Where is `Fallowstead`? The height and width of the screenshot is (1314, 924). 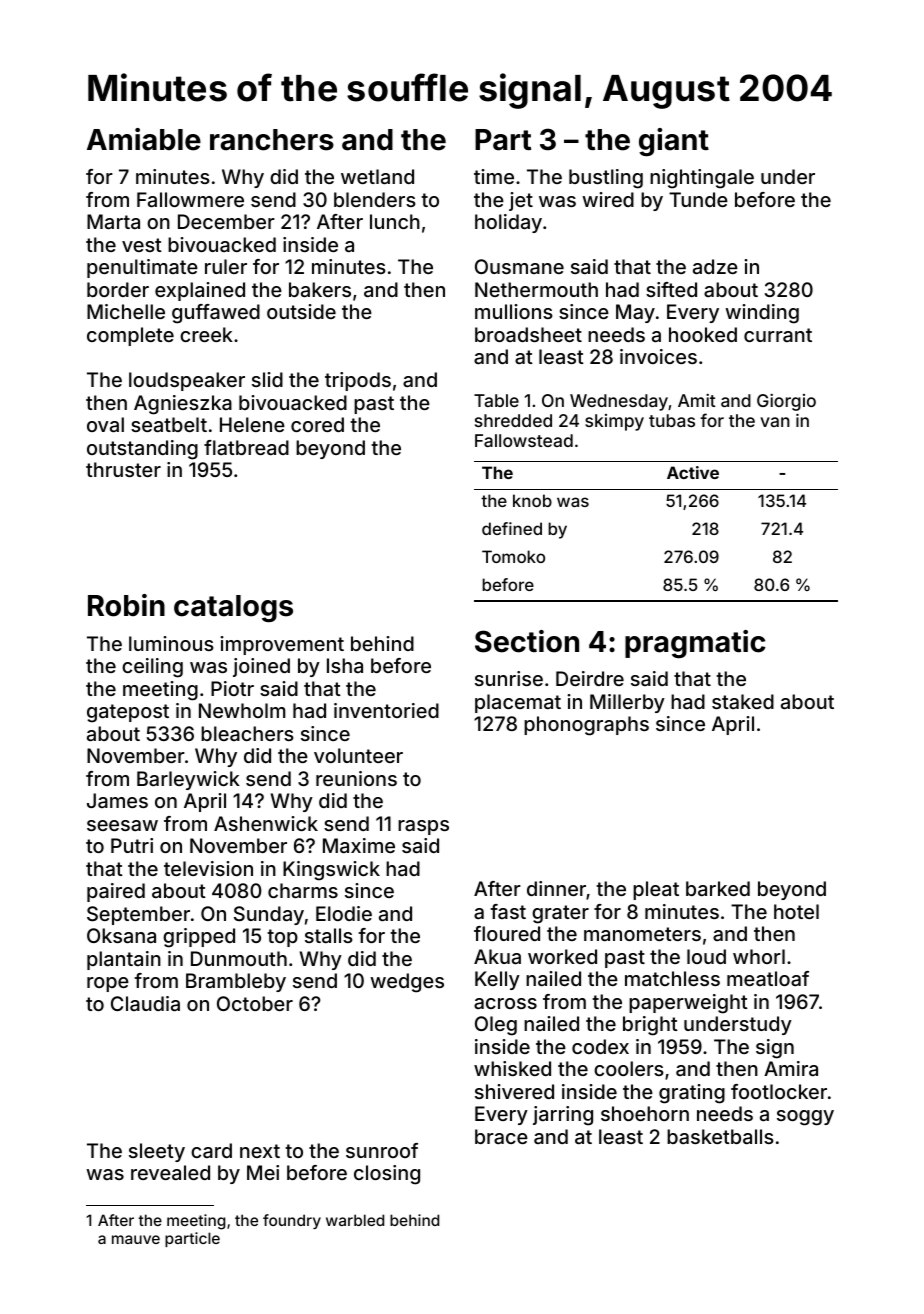
Fallowstead is located at coordinates (524, 440).
